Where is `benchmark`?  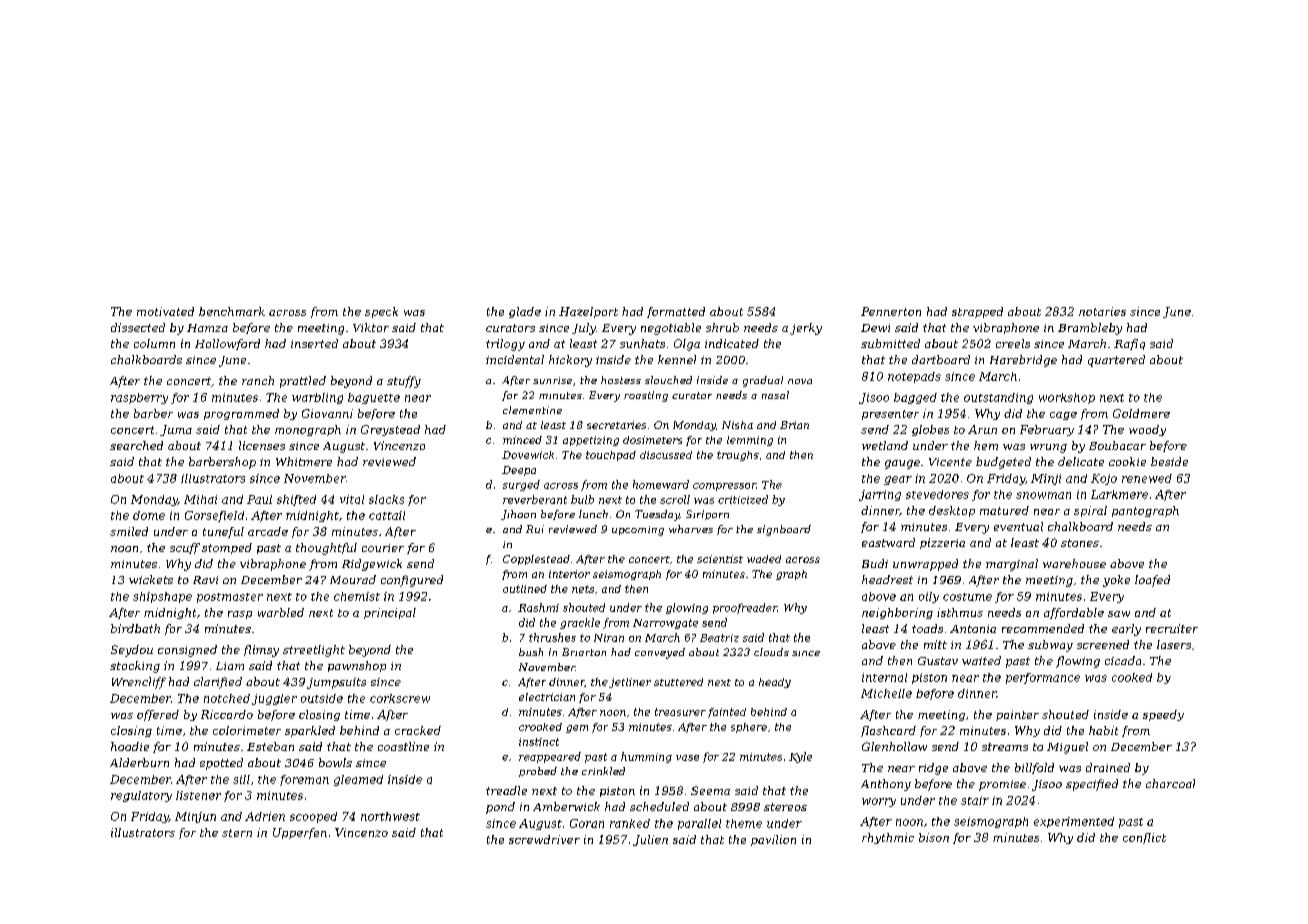 benchmark is located at coordinates (232, 311).
